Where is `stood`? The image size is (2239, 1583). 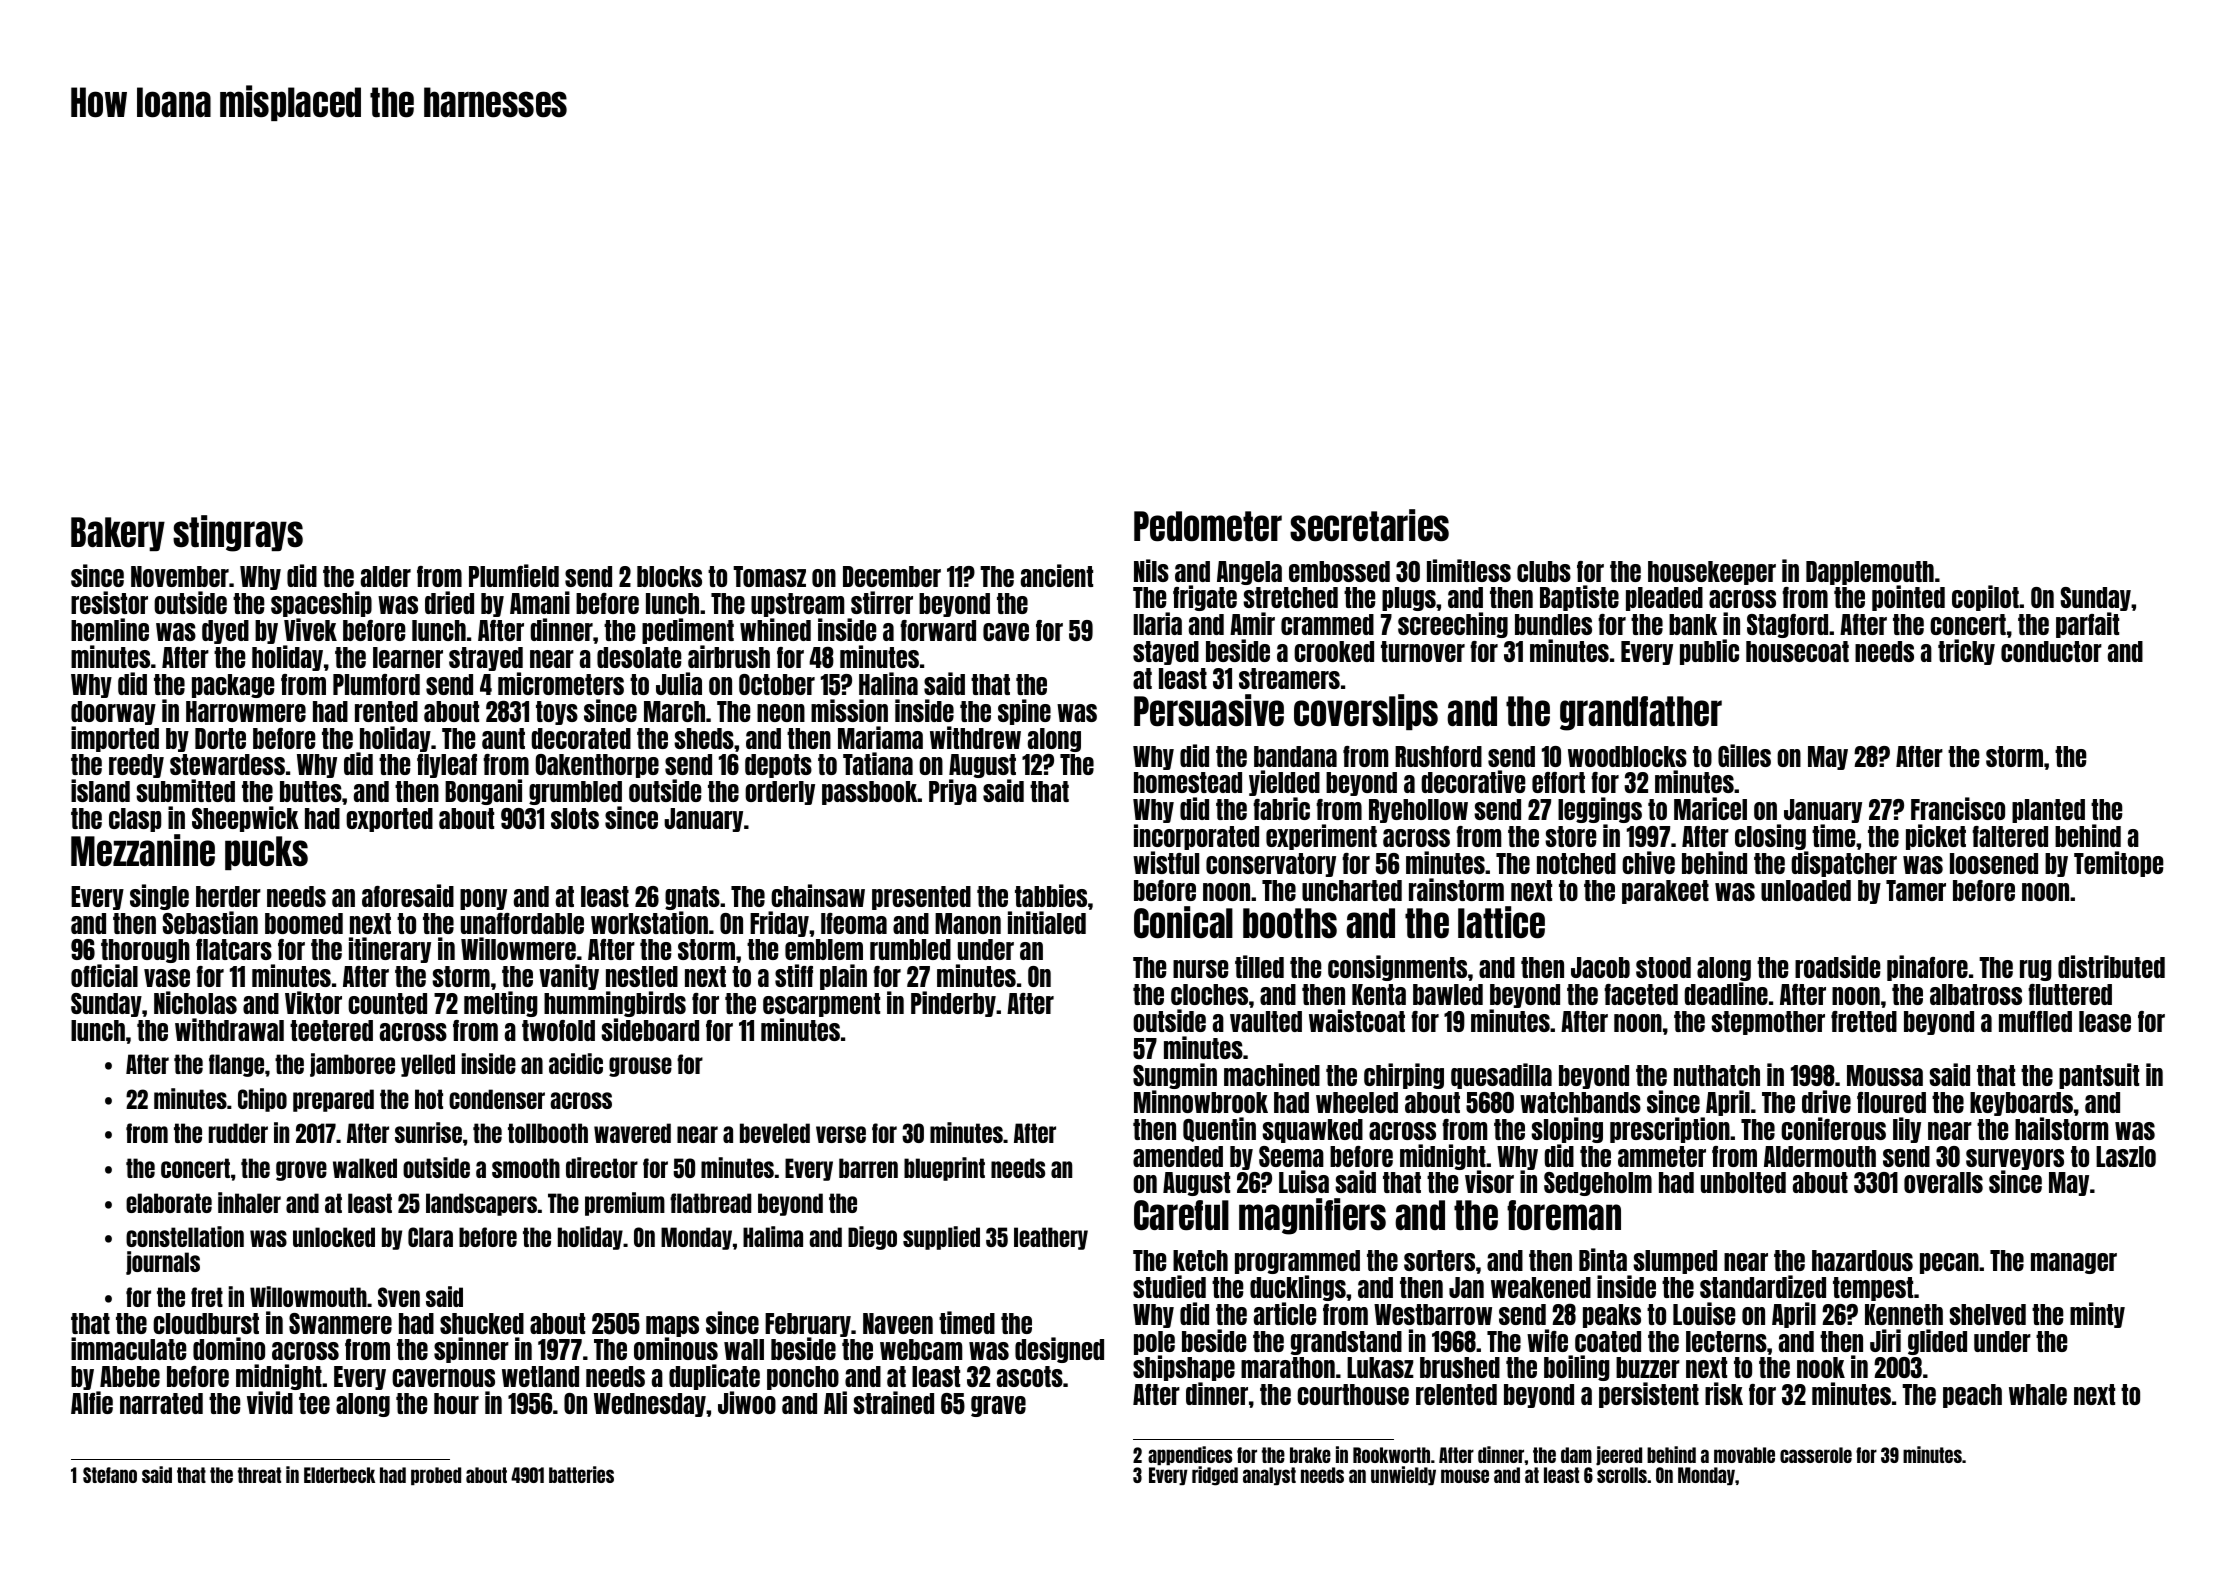 stood is located at coordinates (1663, 967).
